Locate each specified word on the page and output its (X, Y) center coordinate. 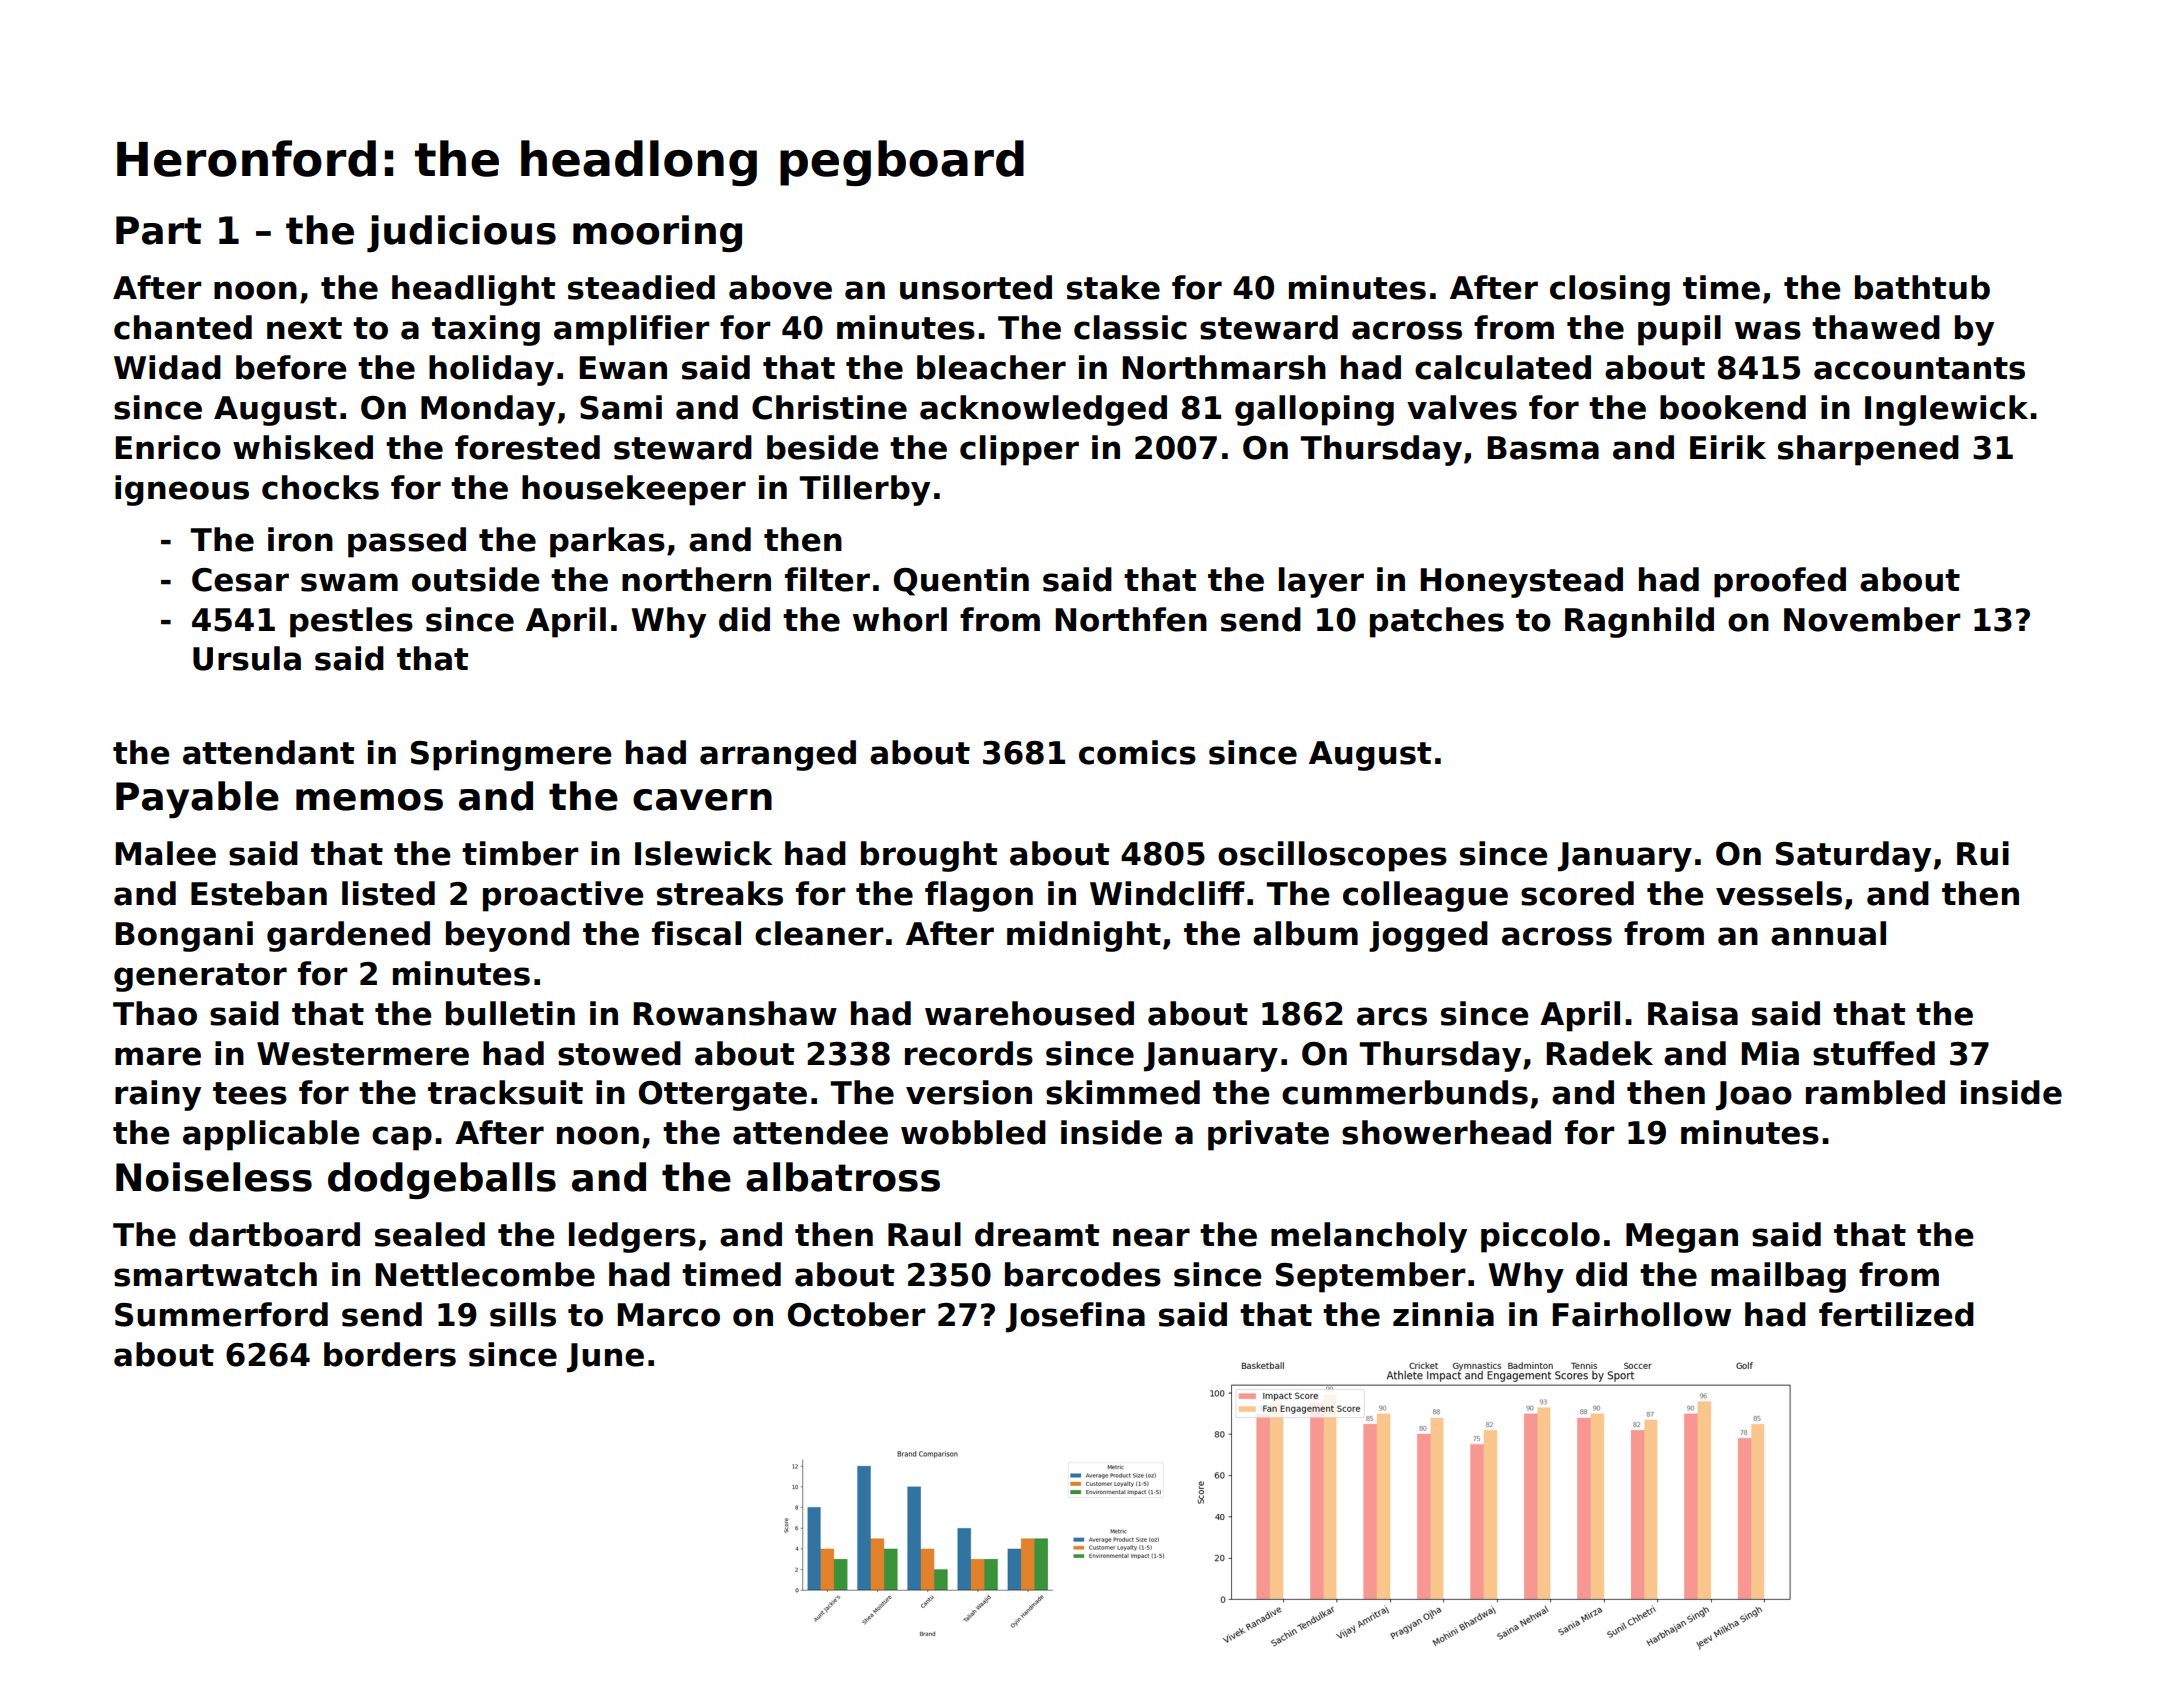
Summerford (221, 1314)
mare (158, 1056)
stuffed (1874, 1053)
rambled (1875, 1092)
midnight (1084, 936)
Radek (1600, 1053)
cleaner (819, 933)
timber (520, 853)
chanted (183, 327)
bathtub (1922, 287)
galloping (1314, 410)
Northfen (1131, 619)
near (1151, 1237)
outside (475, 579)
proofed (1780, 582)
